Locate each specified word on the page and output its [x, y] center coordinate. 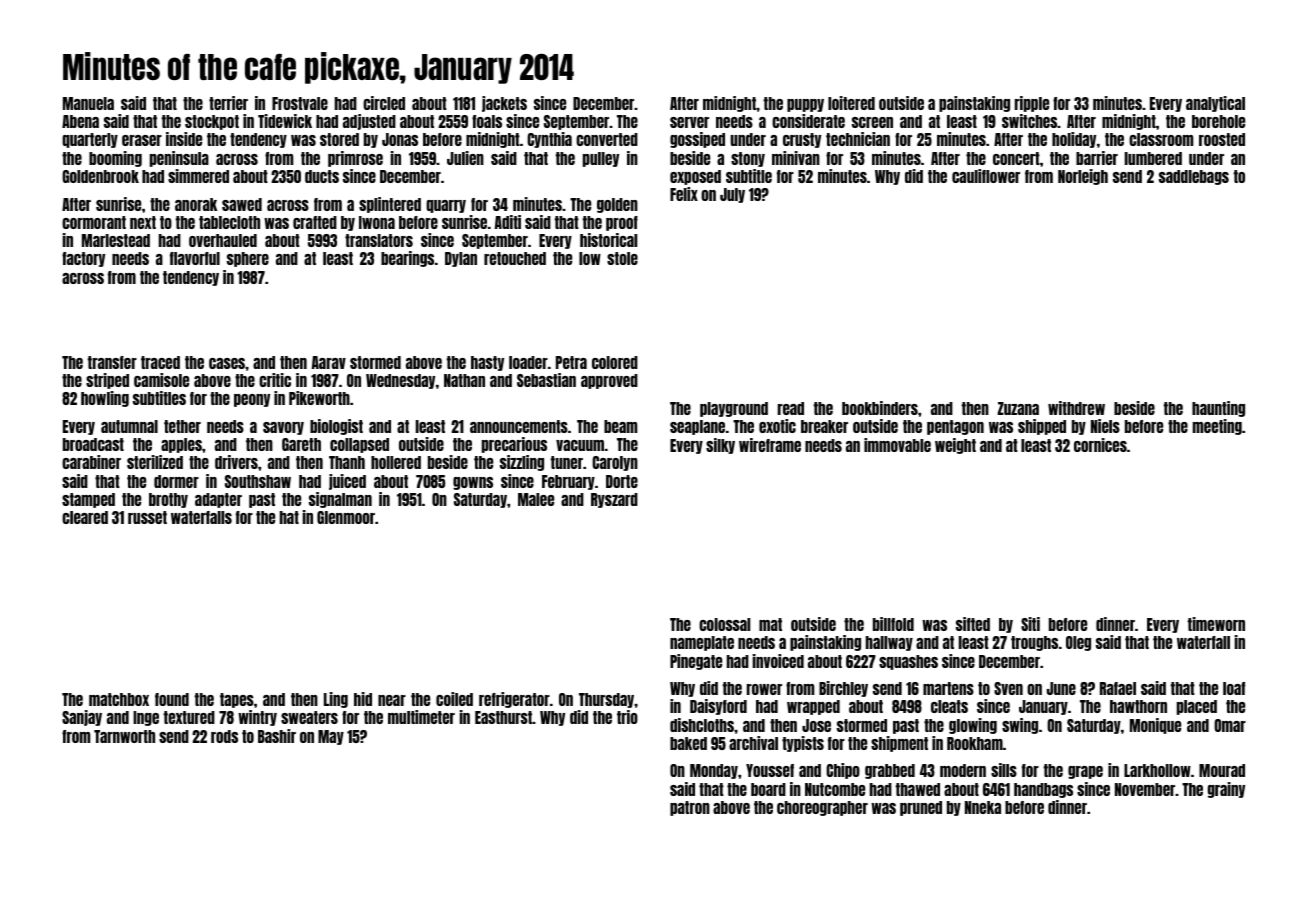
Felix [684, 194]
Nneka [983, 807]
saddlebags [1194, 177]
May [331, 737]
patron [690, 808]
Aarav [329, 362]
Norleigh [1083, 177]
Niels [1105, 426]
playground [734, 409]
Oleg [1078, 643]
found [172, 699]
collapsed [359, 445]
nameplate [702, 643]
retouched [515, 258]
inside [184, 139]
